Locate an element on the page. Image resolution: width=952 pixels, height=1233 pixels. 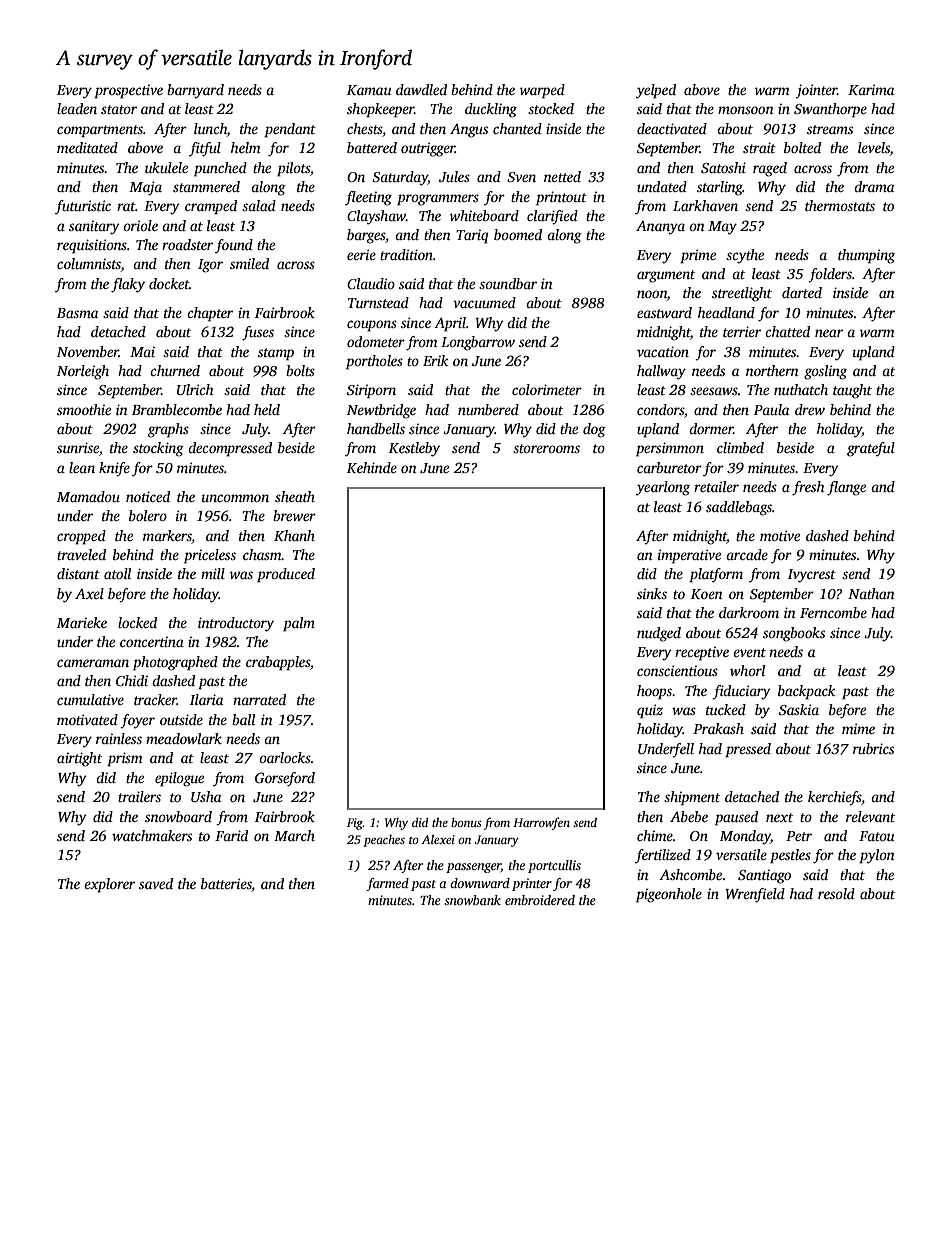
oarlocks is located at coordinates (285, 757).
